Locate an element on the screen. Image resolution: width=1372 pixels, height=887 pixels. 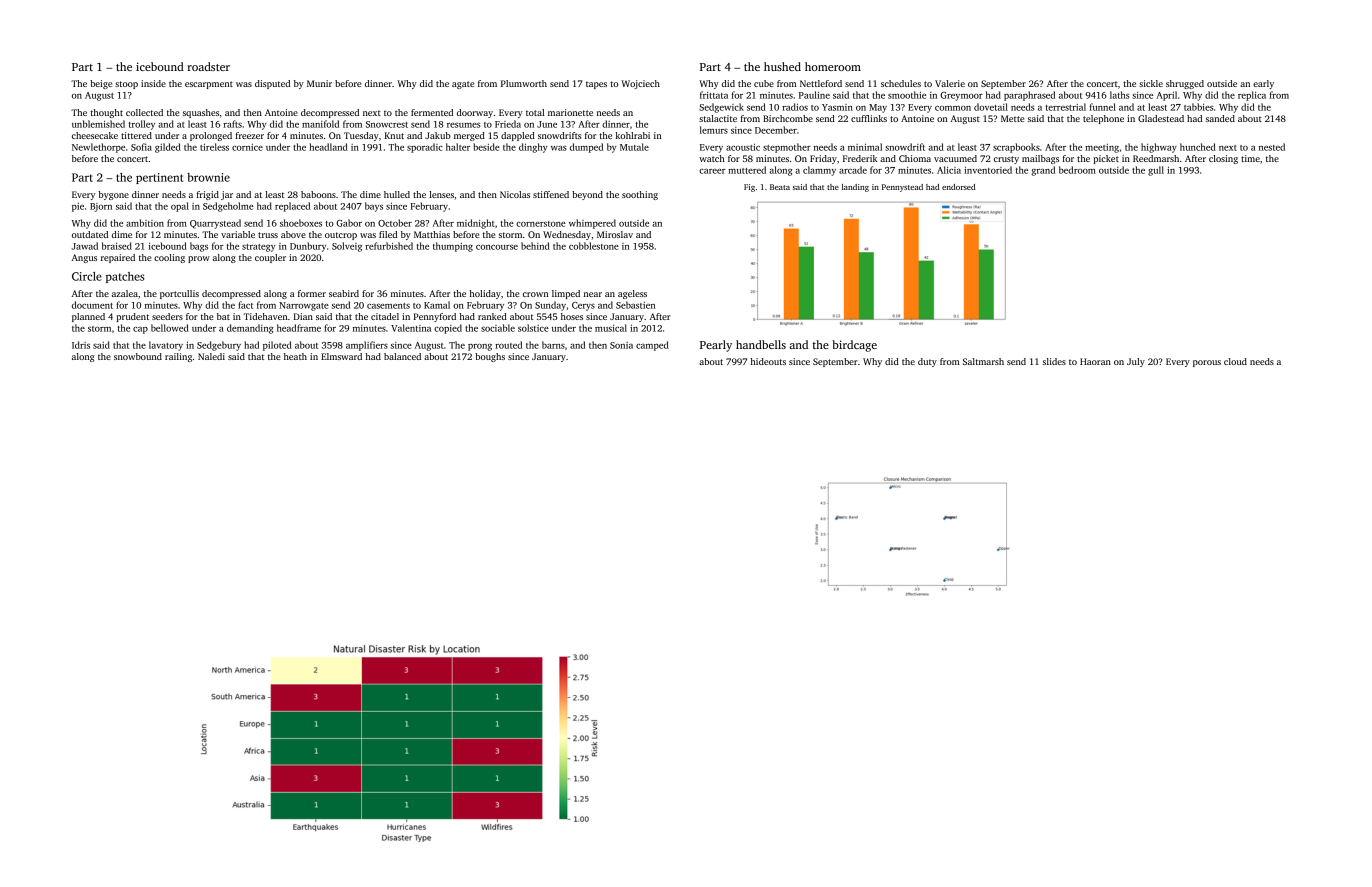
boughs is located at coordinates (490, 357).
